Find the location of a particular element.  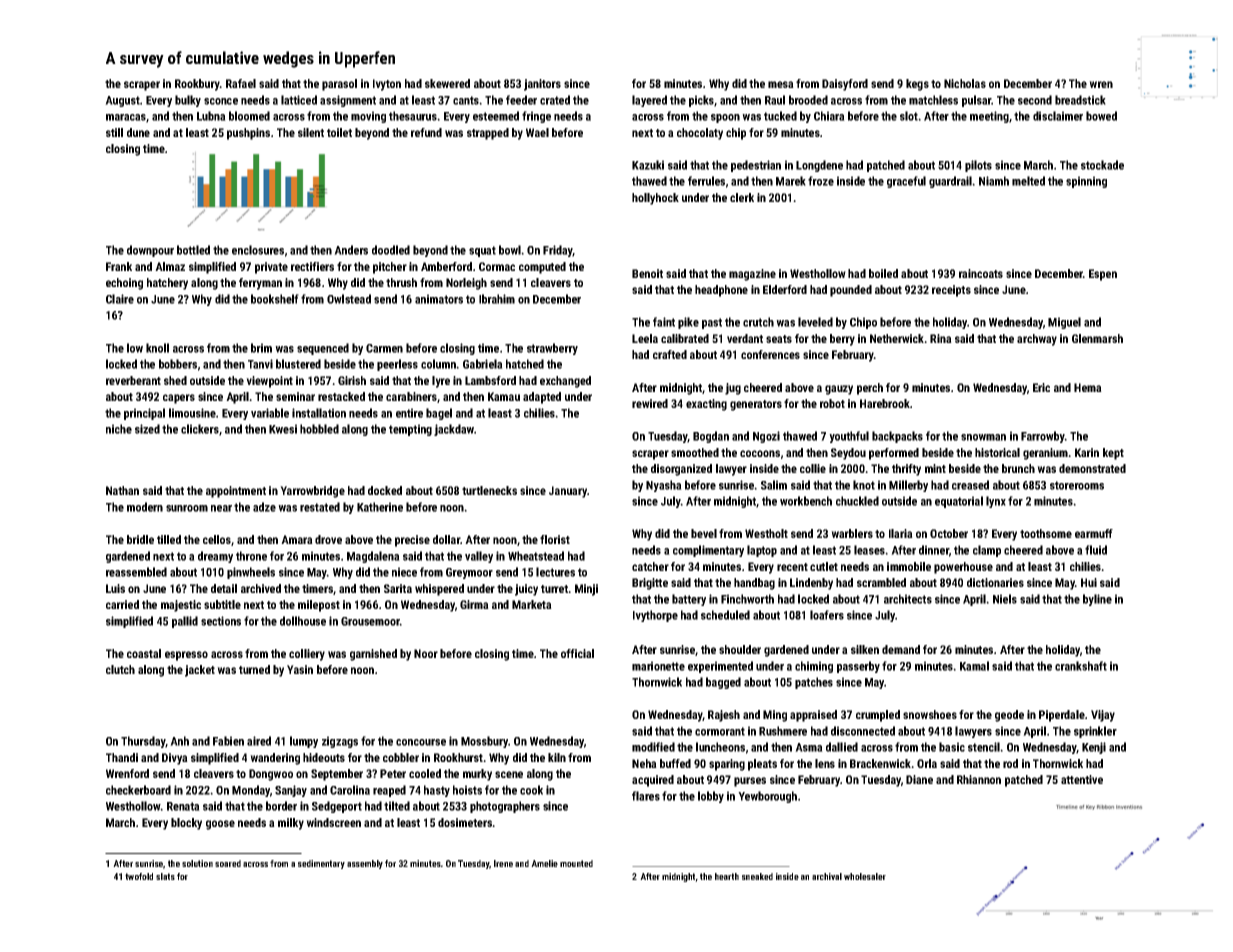

snowshoes is located at coordinates (930, 714).
